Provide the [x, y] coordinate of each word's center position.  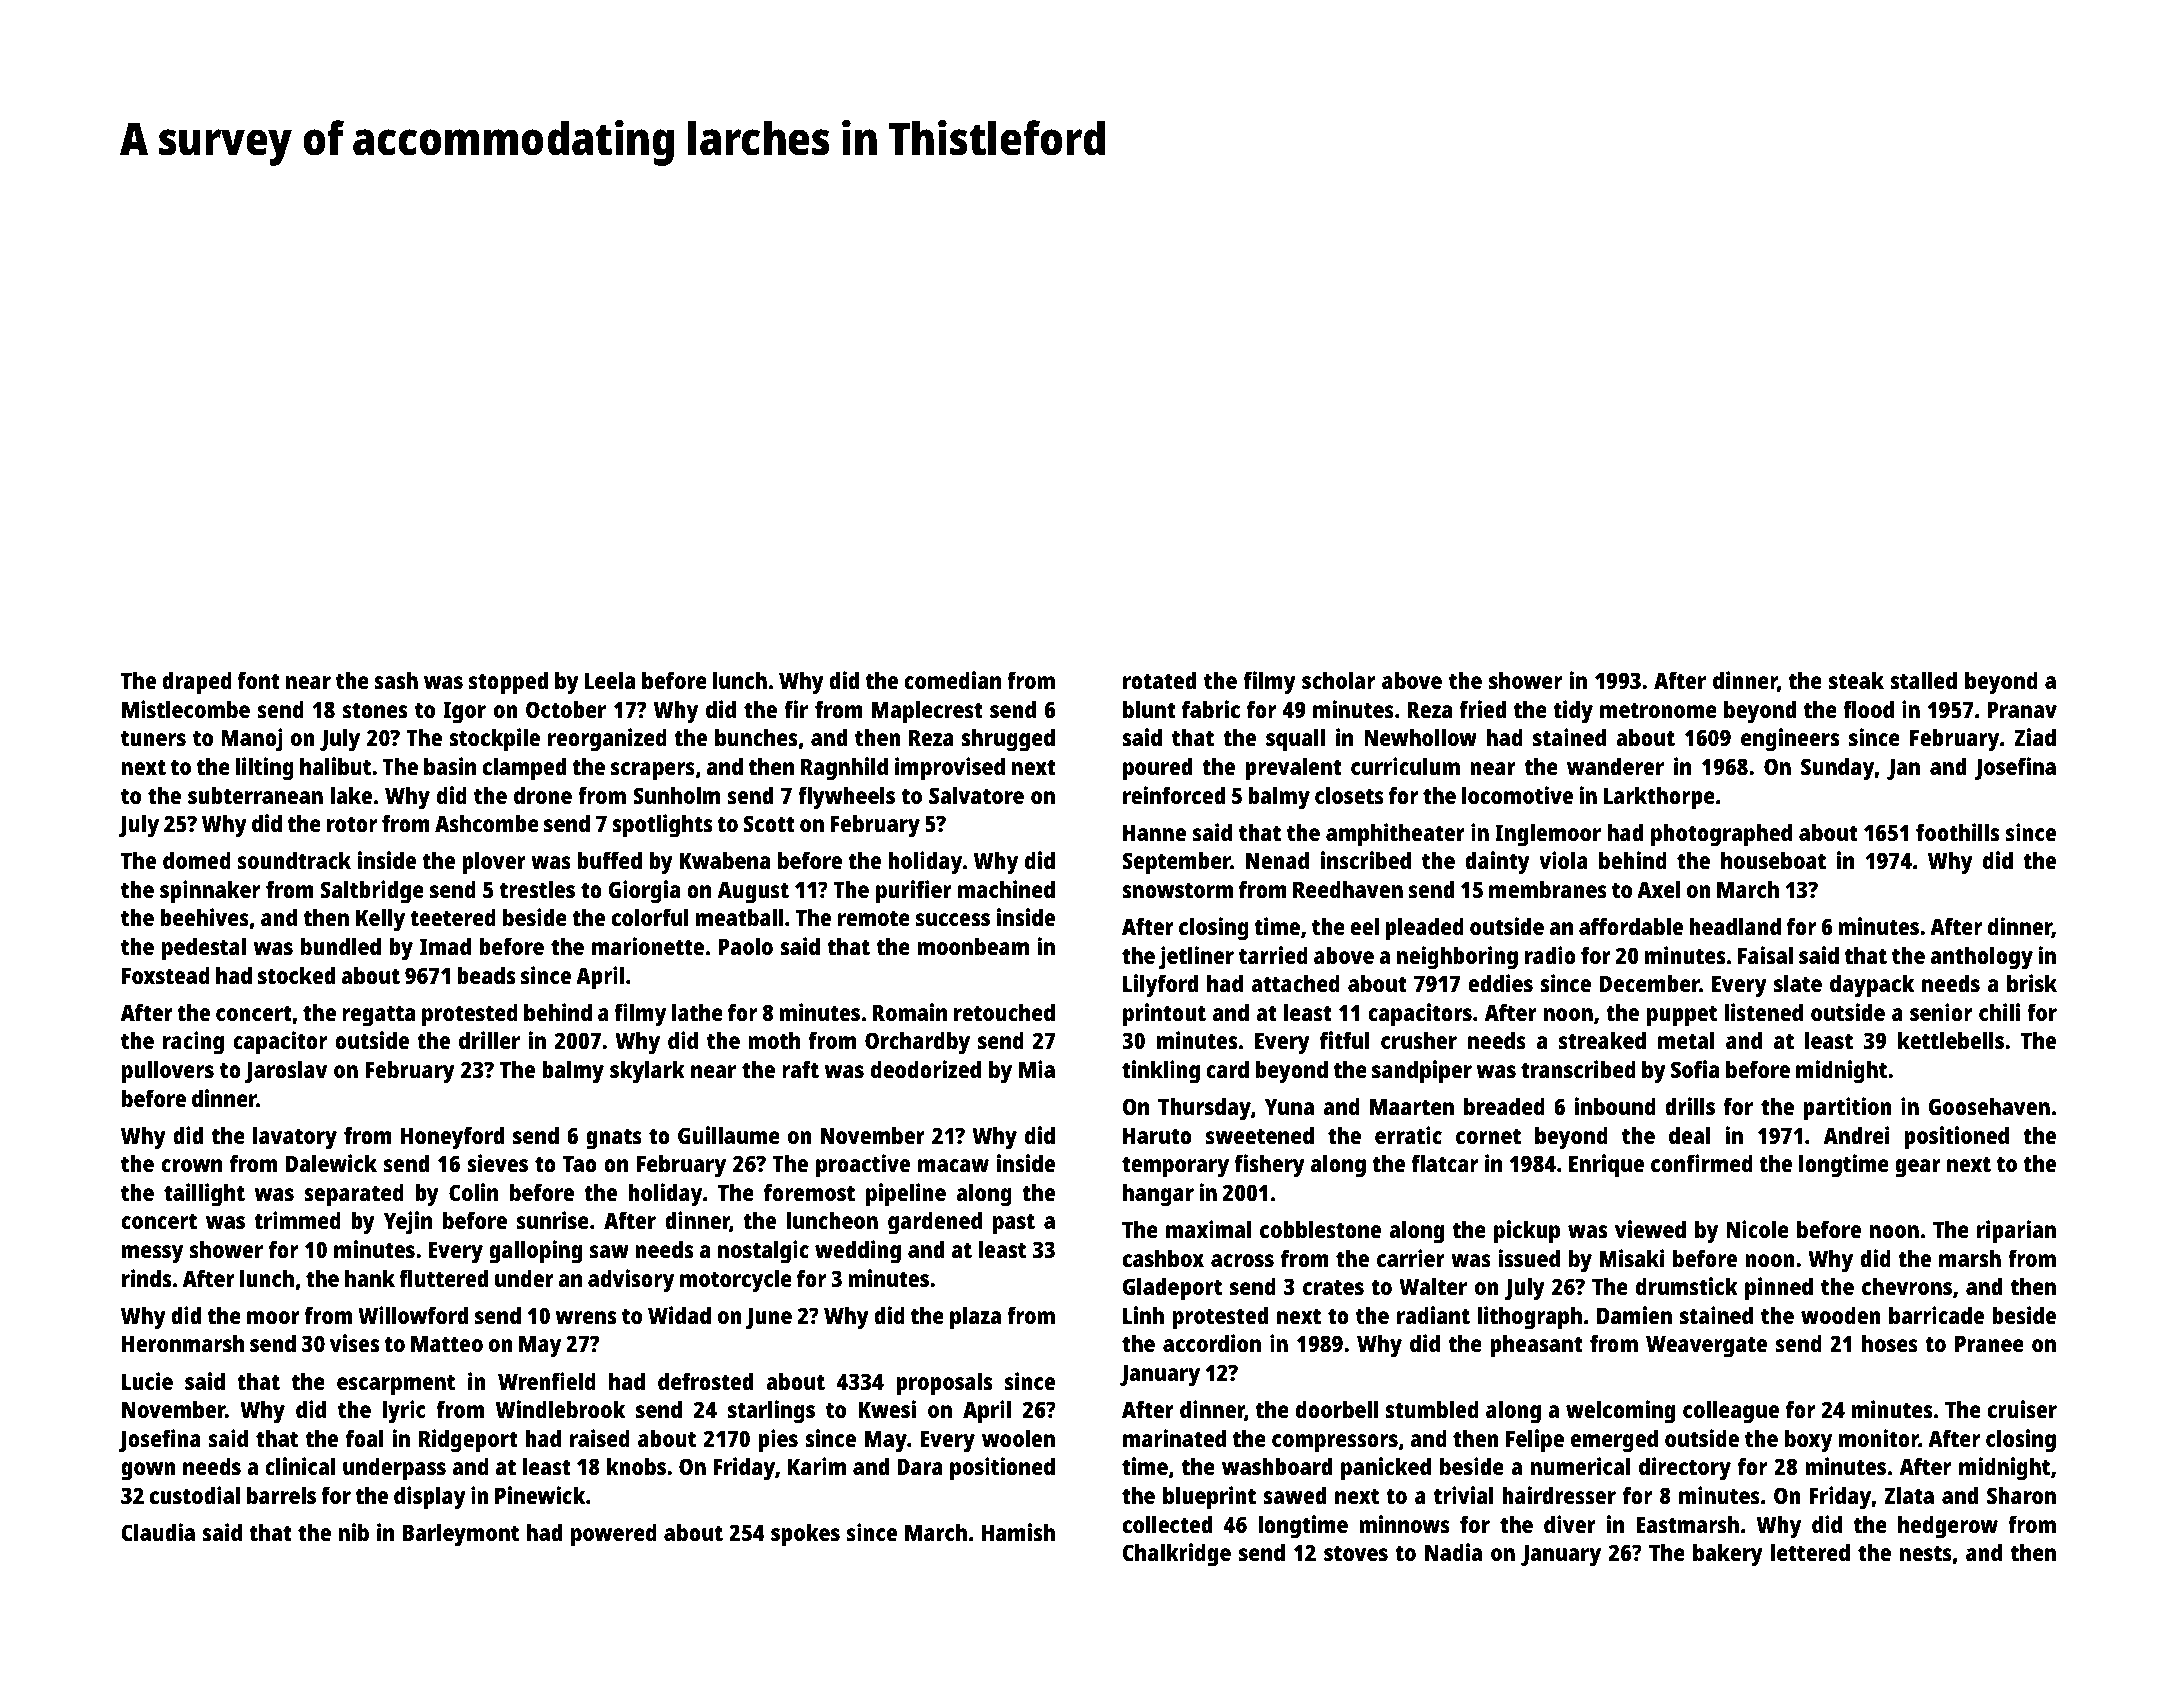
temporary [1175, 1167]
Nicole [1757, 1229]
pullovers [168, 1072]
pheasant [1536, 1346]
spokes [805, 1535]
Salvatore [976, 795]
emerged [1614, 1441]
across [1242, 1260]
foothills [1957, 832]
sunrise [553, 1220]
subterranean [255, 795]
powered [614, 1535]
